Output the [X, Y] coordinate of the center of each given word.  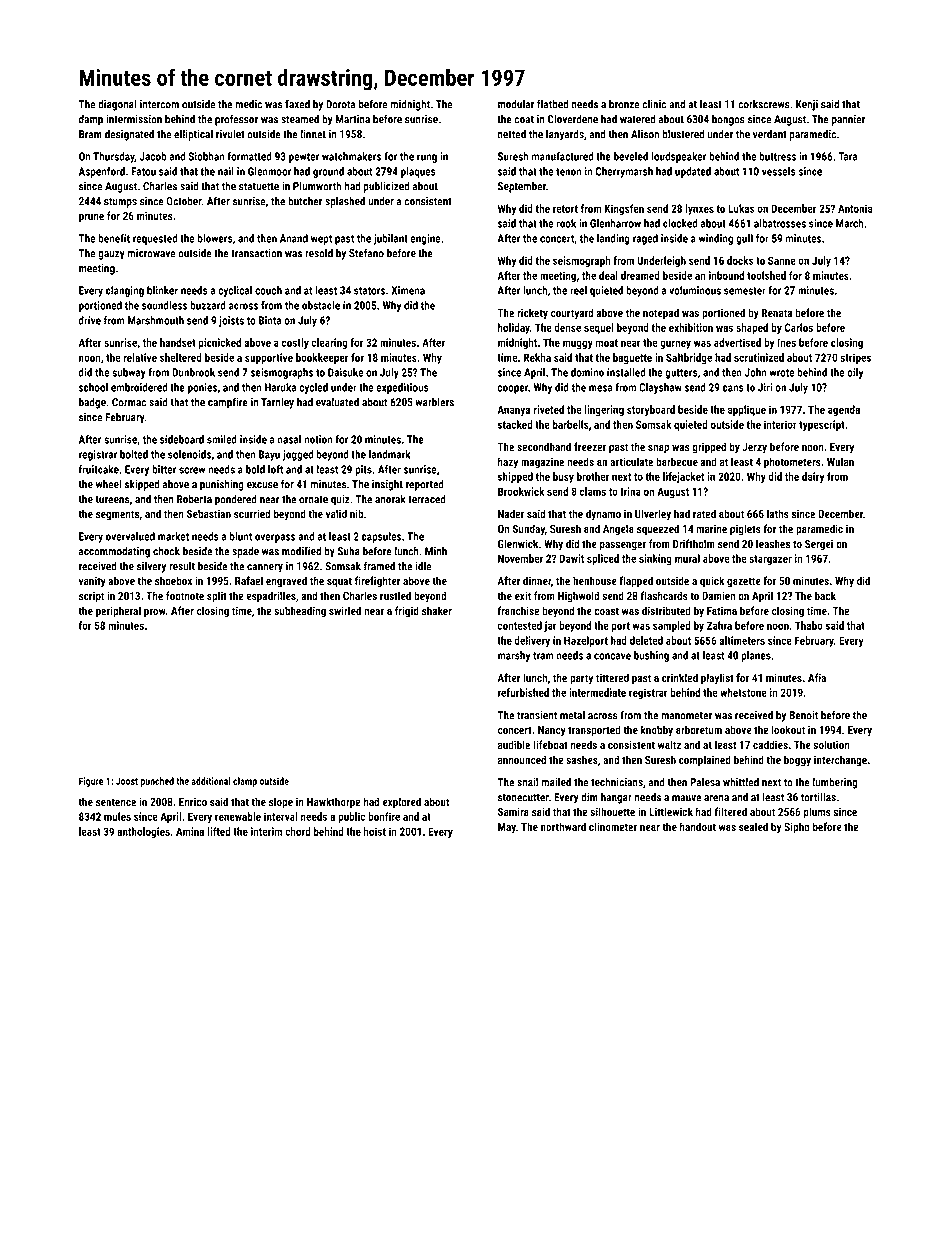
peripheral [118, 612]
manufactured [563, 156]
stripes [855, 358]
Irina [631, 491]
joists [231, 321]
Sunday [529, 530]
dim [589, 797]
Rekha [537, 357]
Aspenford [102, 172]
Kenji [807, 105]
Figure [91, 782]
